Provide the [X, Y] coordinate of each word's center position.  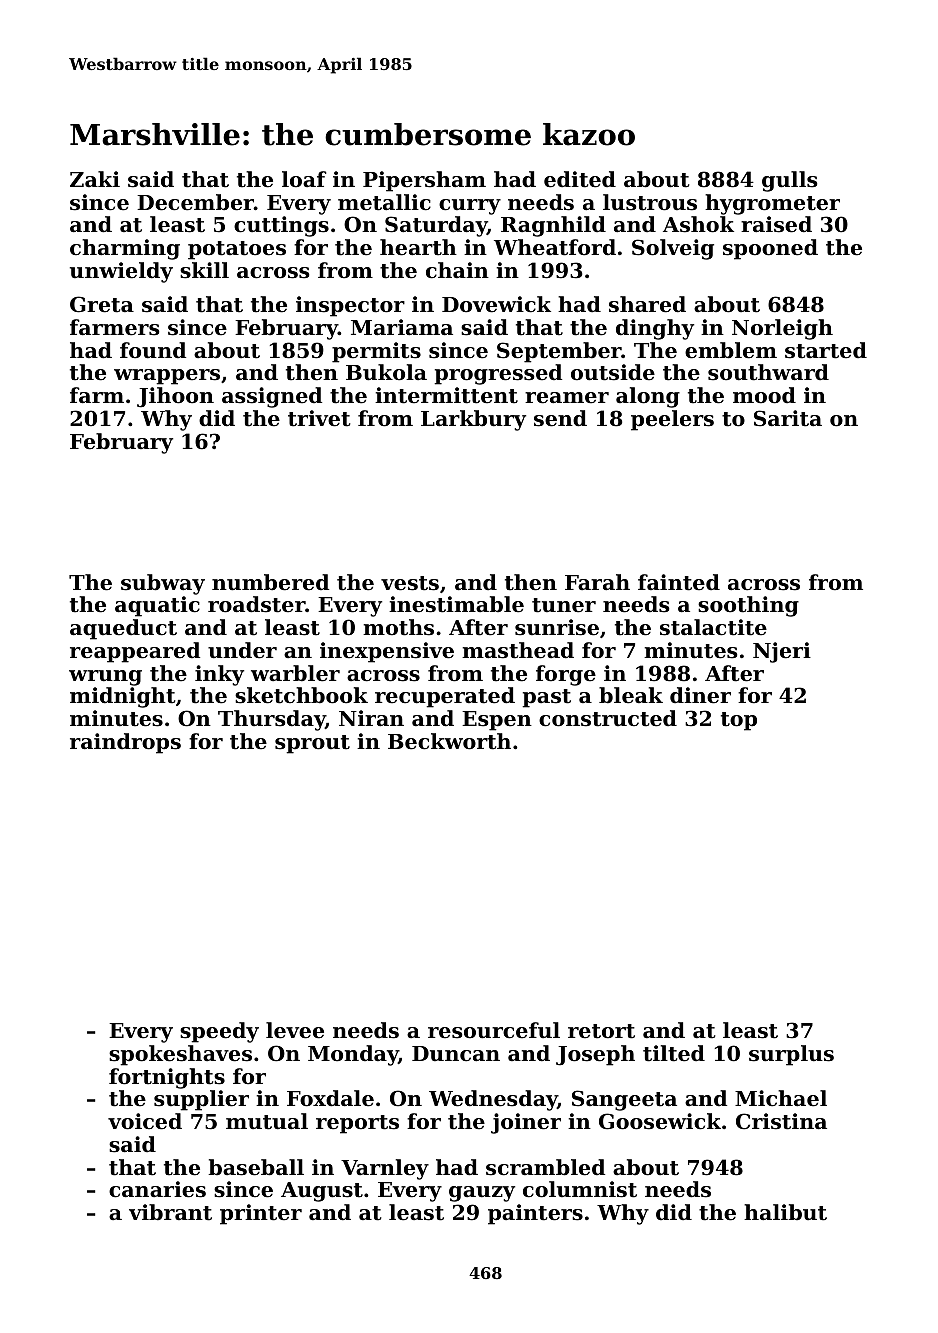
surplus [791, 1055]
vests [410, 583]
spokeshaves [180, 1055]
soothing [748, 606]
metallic [384, 202]
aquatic [157, 606]
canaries [157, 1189]
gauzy [482, 1194]
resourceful [494, 1030]
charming [125, 249]
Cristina [781, 1121]
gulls [789, 181]
